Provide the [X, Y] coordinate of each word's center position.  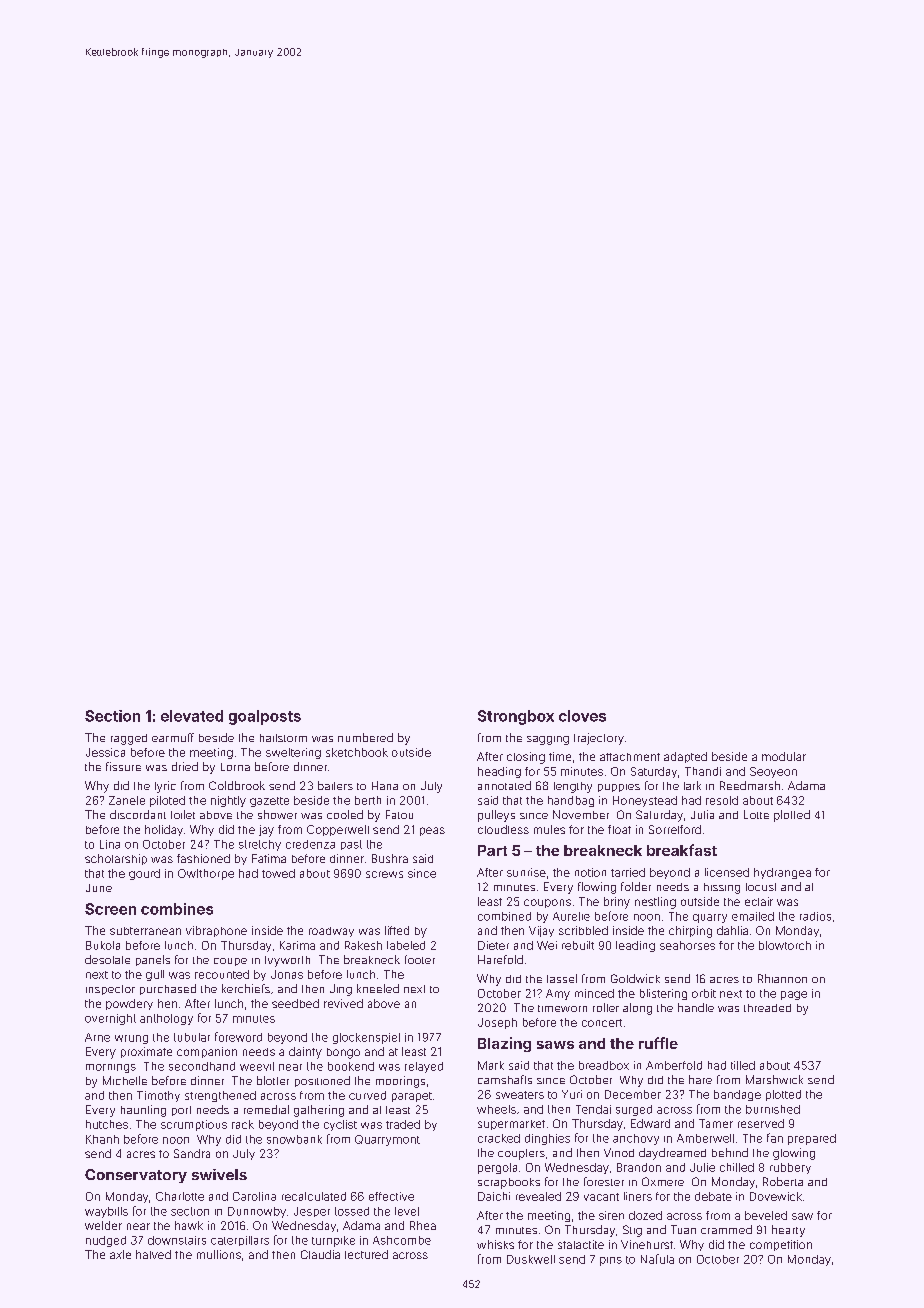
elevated [192, 716]
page [794, 995]
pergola [497, 1168]
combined [504, 916]
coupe [230, 962]
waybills [106, 1212]
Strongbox [516, 717]
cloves [582, 716]
